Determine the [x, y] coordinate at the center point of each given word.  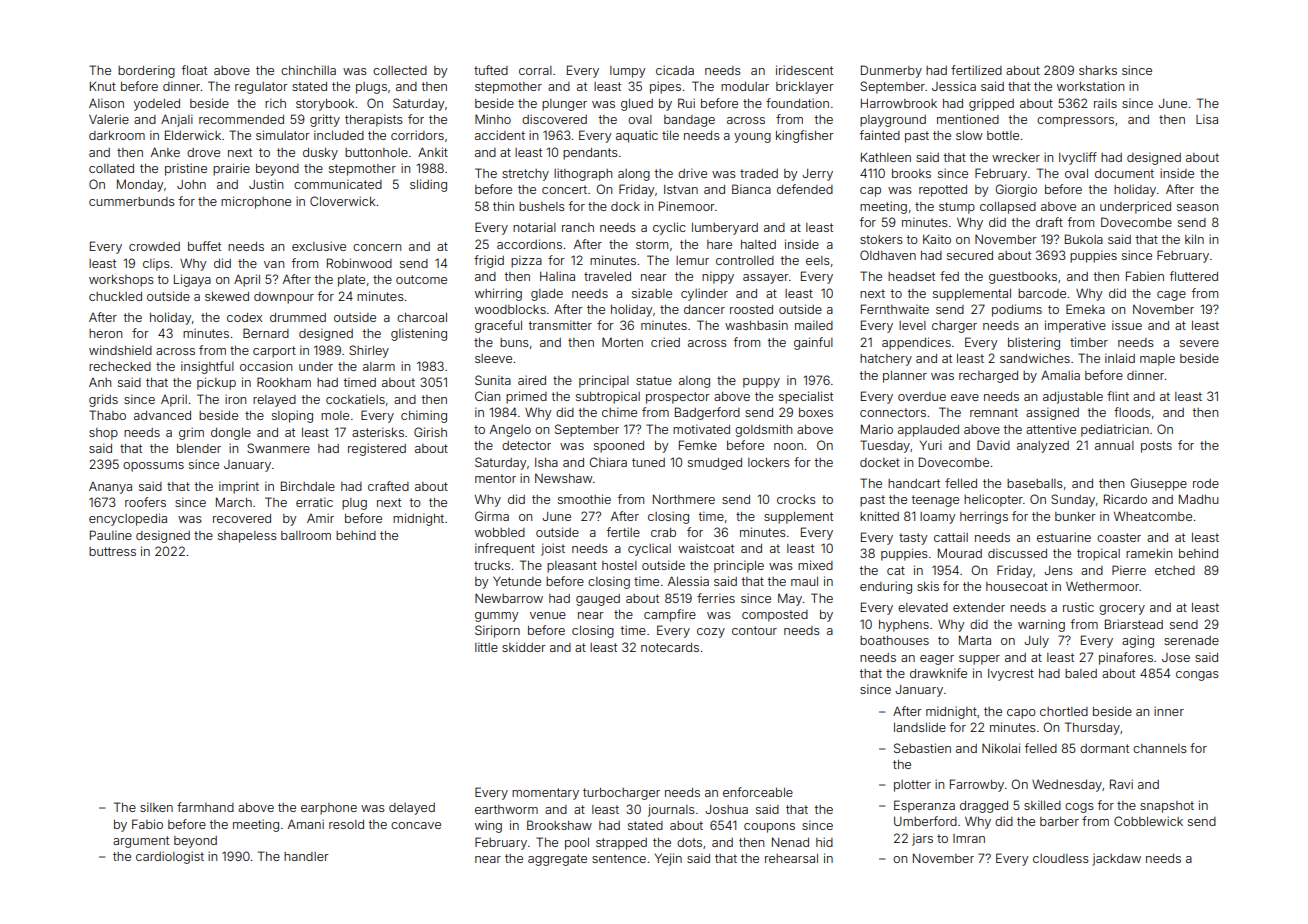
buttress [112, 551]
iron [235, 399]
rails [1105, 103]
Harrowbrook [899, 103]
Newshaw [563, 478]
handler [306, 856]
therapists [374, 120]
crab [663, 532]
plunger [564, 105]
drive [692, 173]
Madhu [1198, 499]
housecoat [1017, 586]
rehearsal [791, 858]
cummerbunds [132, 201]
